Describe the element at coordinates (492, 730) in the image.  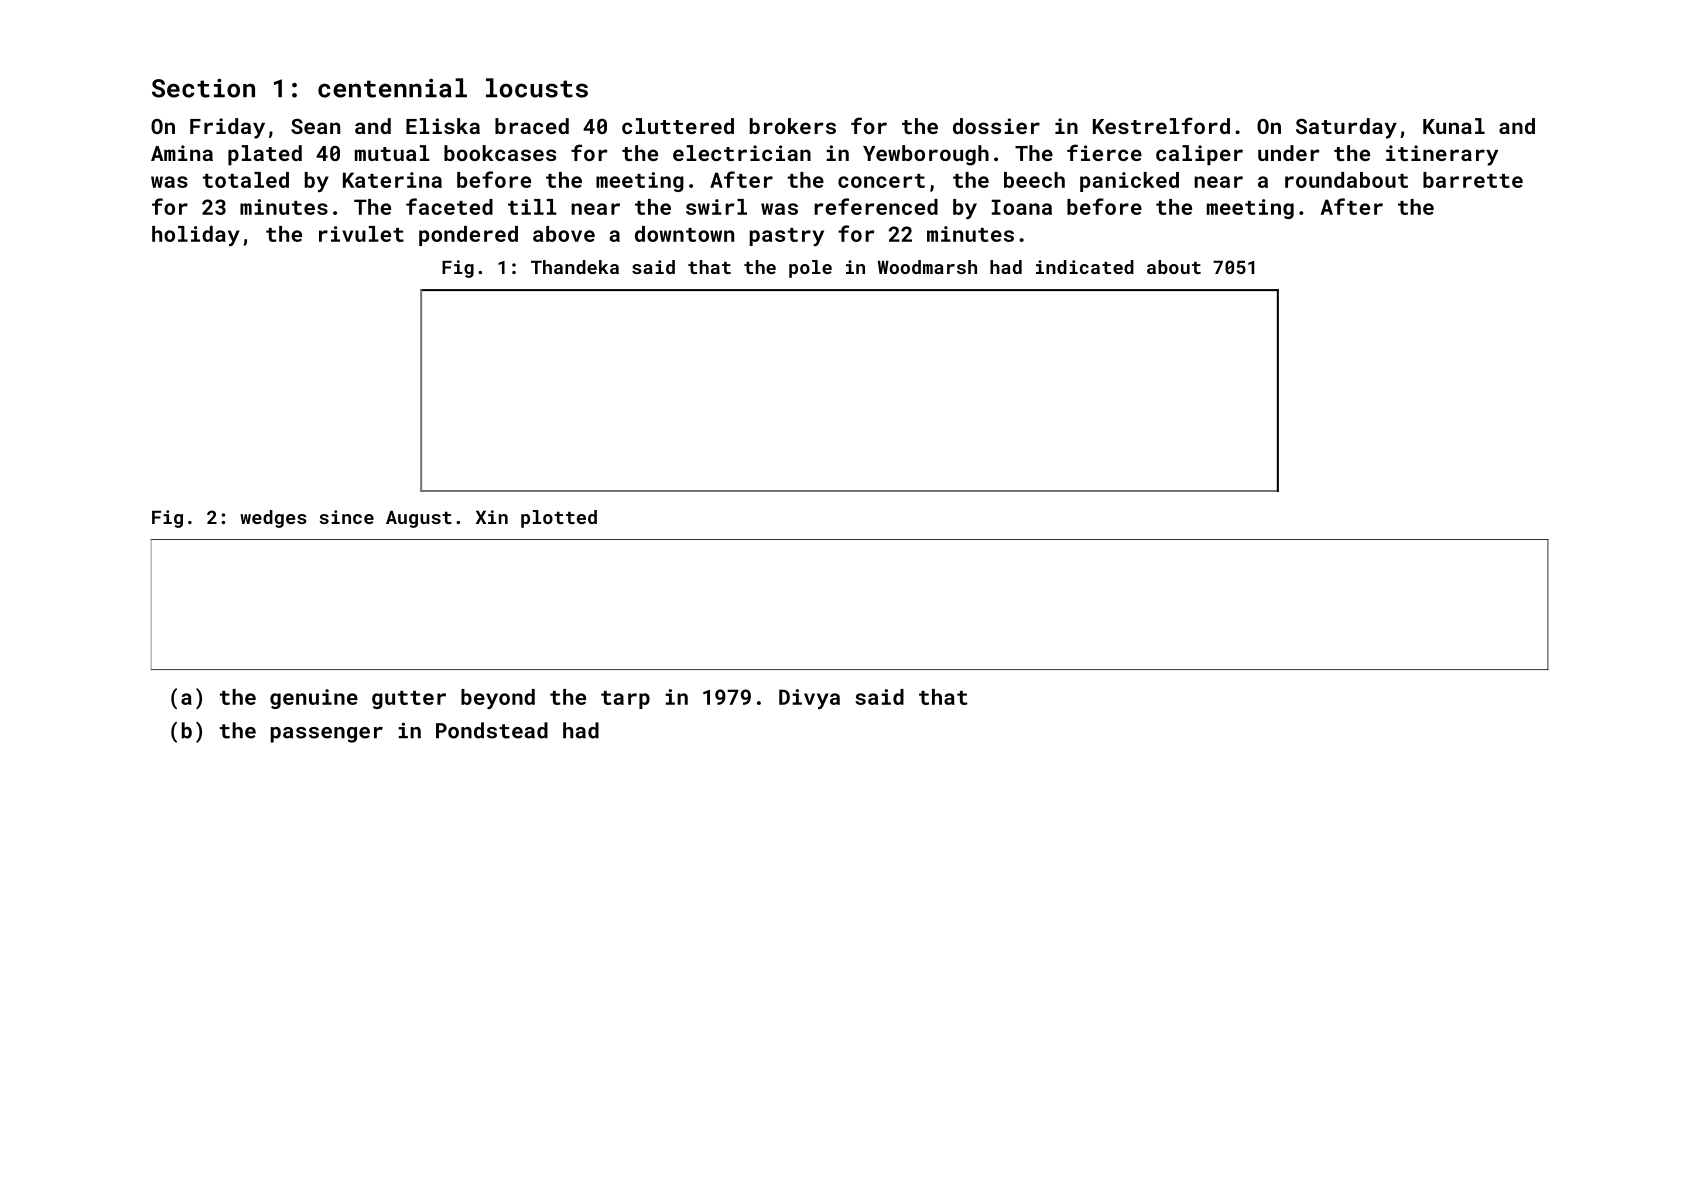
I see `Pondstead` at that location.
